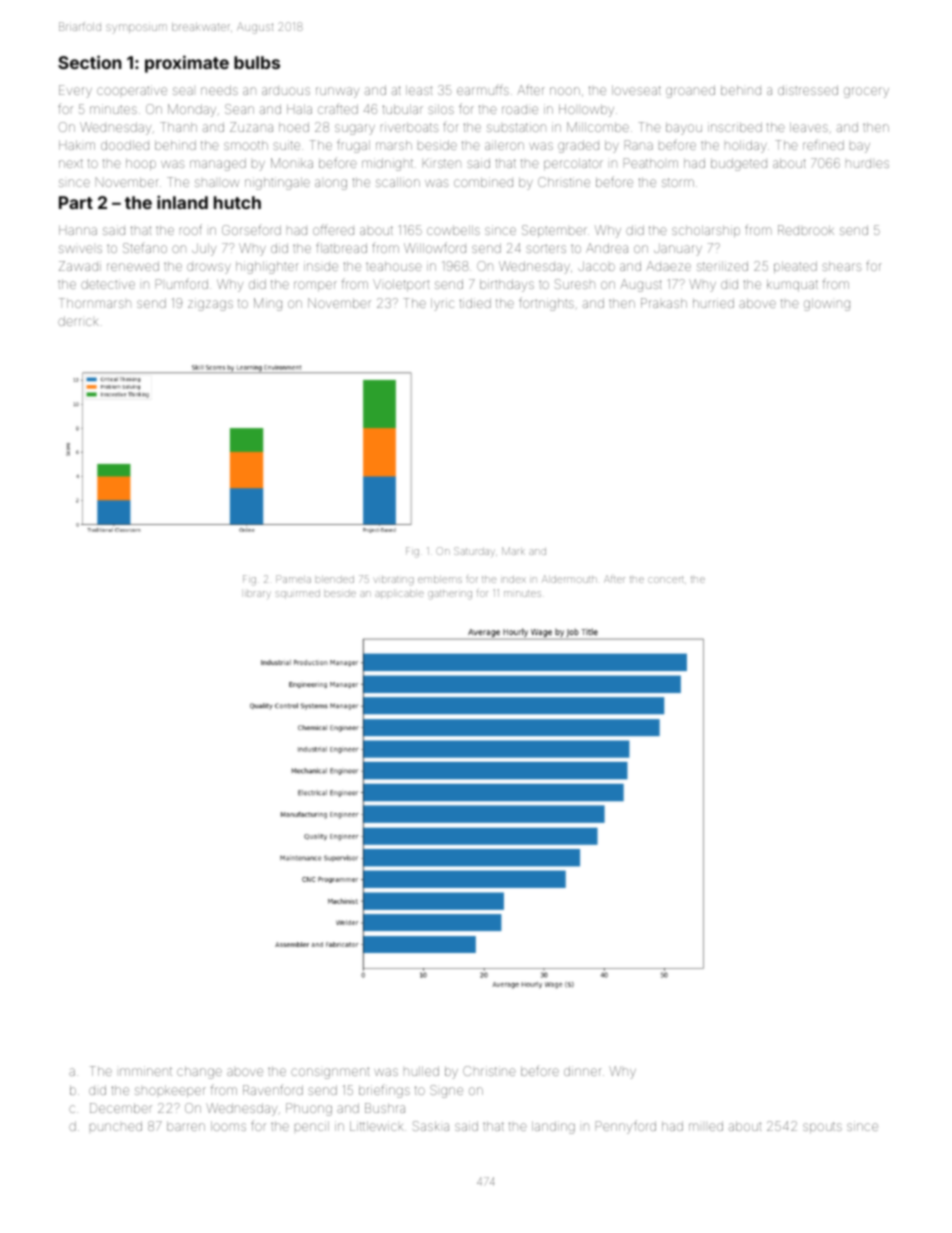  Describe the element at coordinates (822, 1127) in the page. I see `spouts` at that location.
